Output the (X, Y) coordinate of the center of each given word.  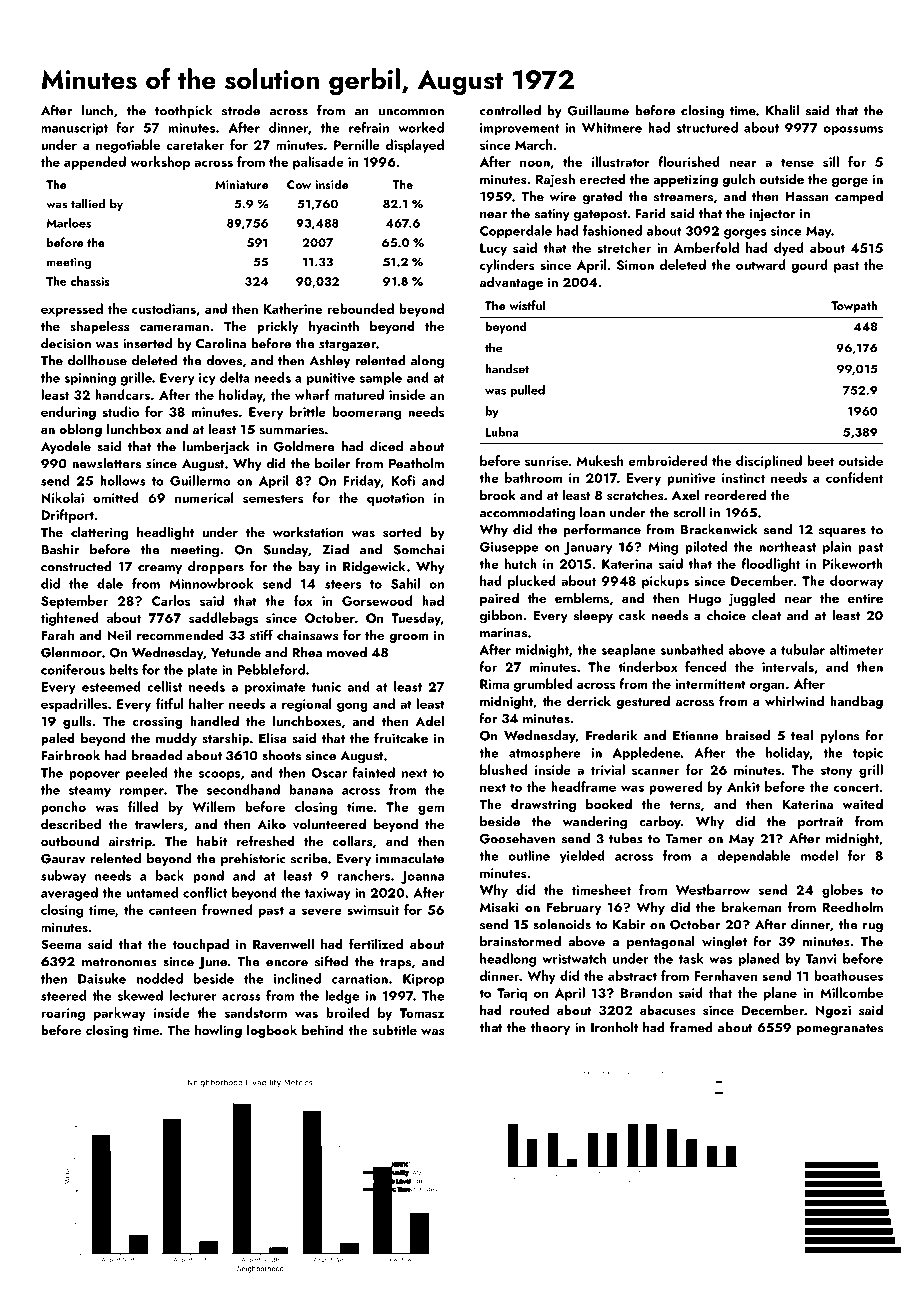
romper (142, 793)
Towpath (854, 306)
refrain (369, 127)
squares (842, 532)
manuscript (74, 129)
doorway (856, 582)
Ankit (743, 786)
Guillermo (200, 480)
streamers (683, 197)
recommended (180, 634)
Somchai (418, 549)
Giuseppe (509, 548)
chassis (90, 281)
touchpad (201, 945)
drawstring (543, 805)
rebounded (361, 308)
